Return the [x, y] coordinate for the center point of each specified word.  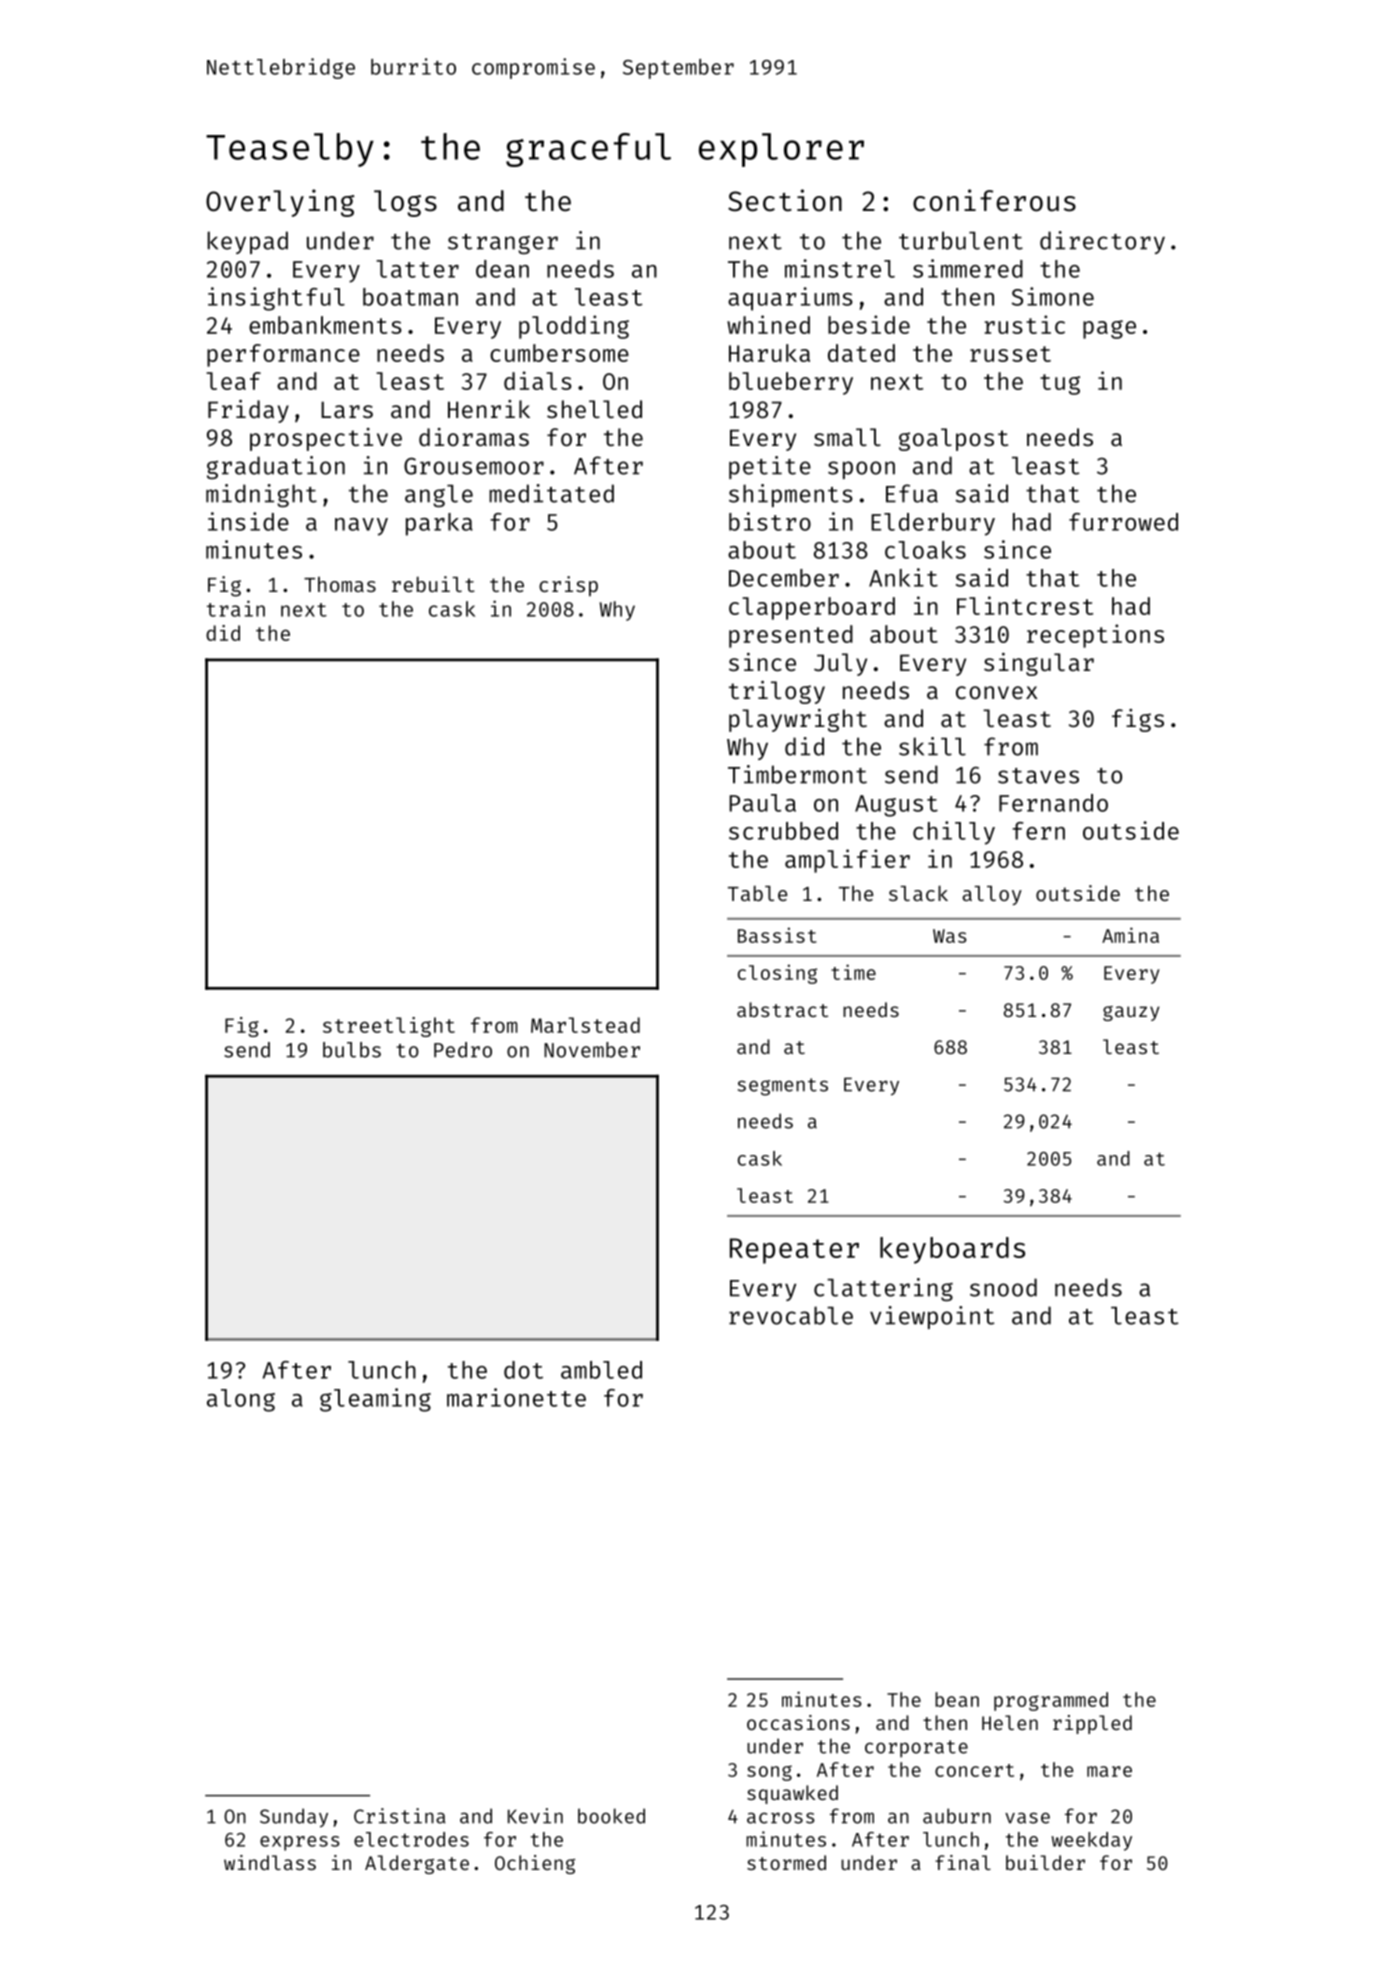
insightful [276, 299]
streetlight [389, 1027]
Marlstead [585, 1025]
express [300, 1843]
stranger [503, 244]
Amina [1130, 935]
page [1109, 329]
